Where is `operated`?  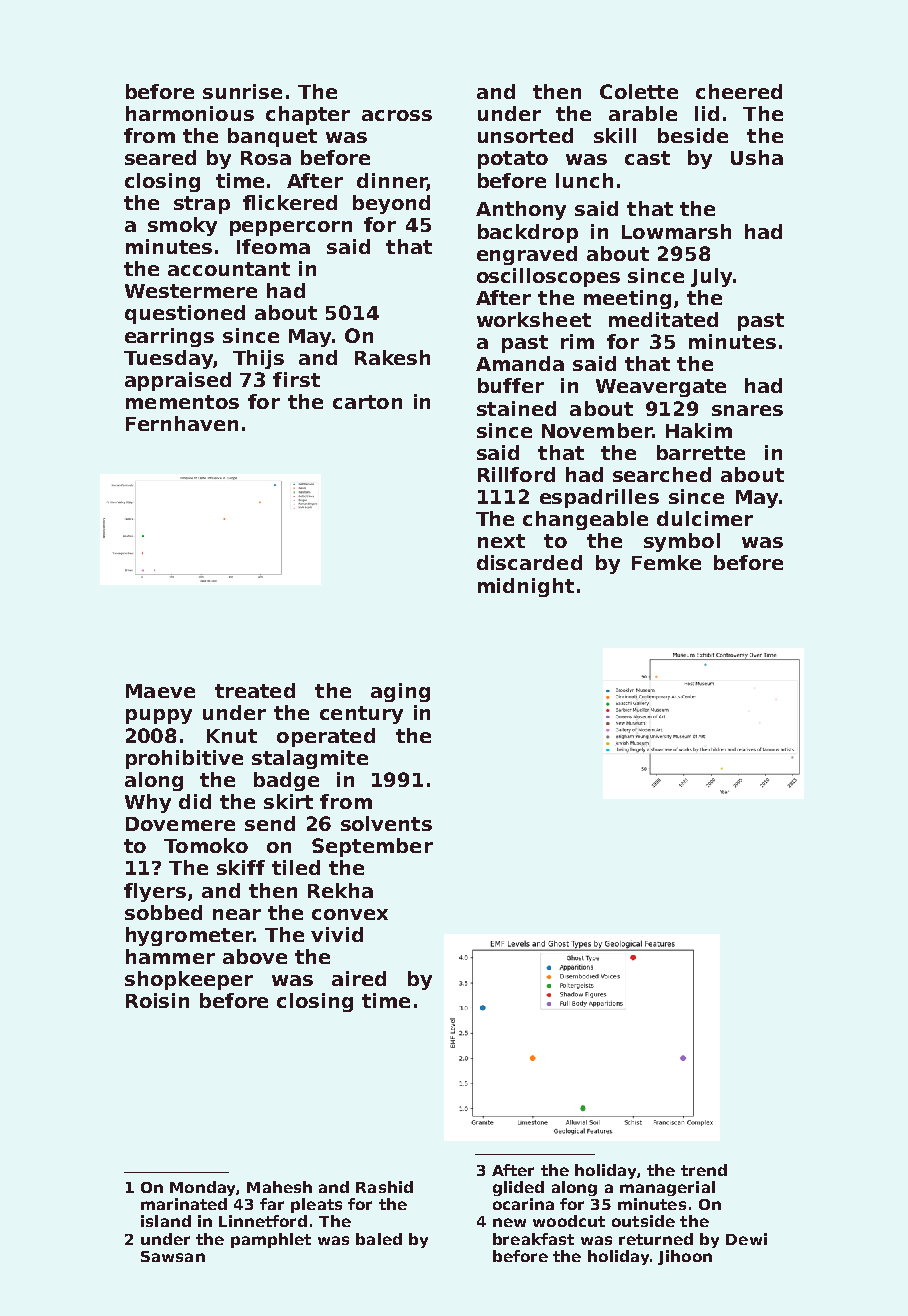
operated is located at coordinates (326, 737).
